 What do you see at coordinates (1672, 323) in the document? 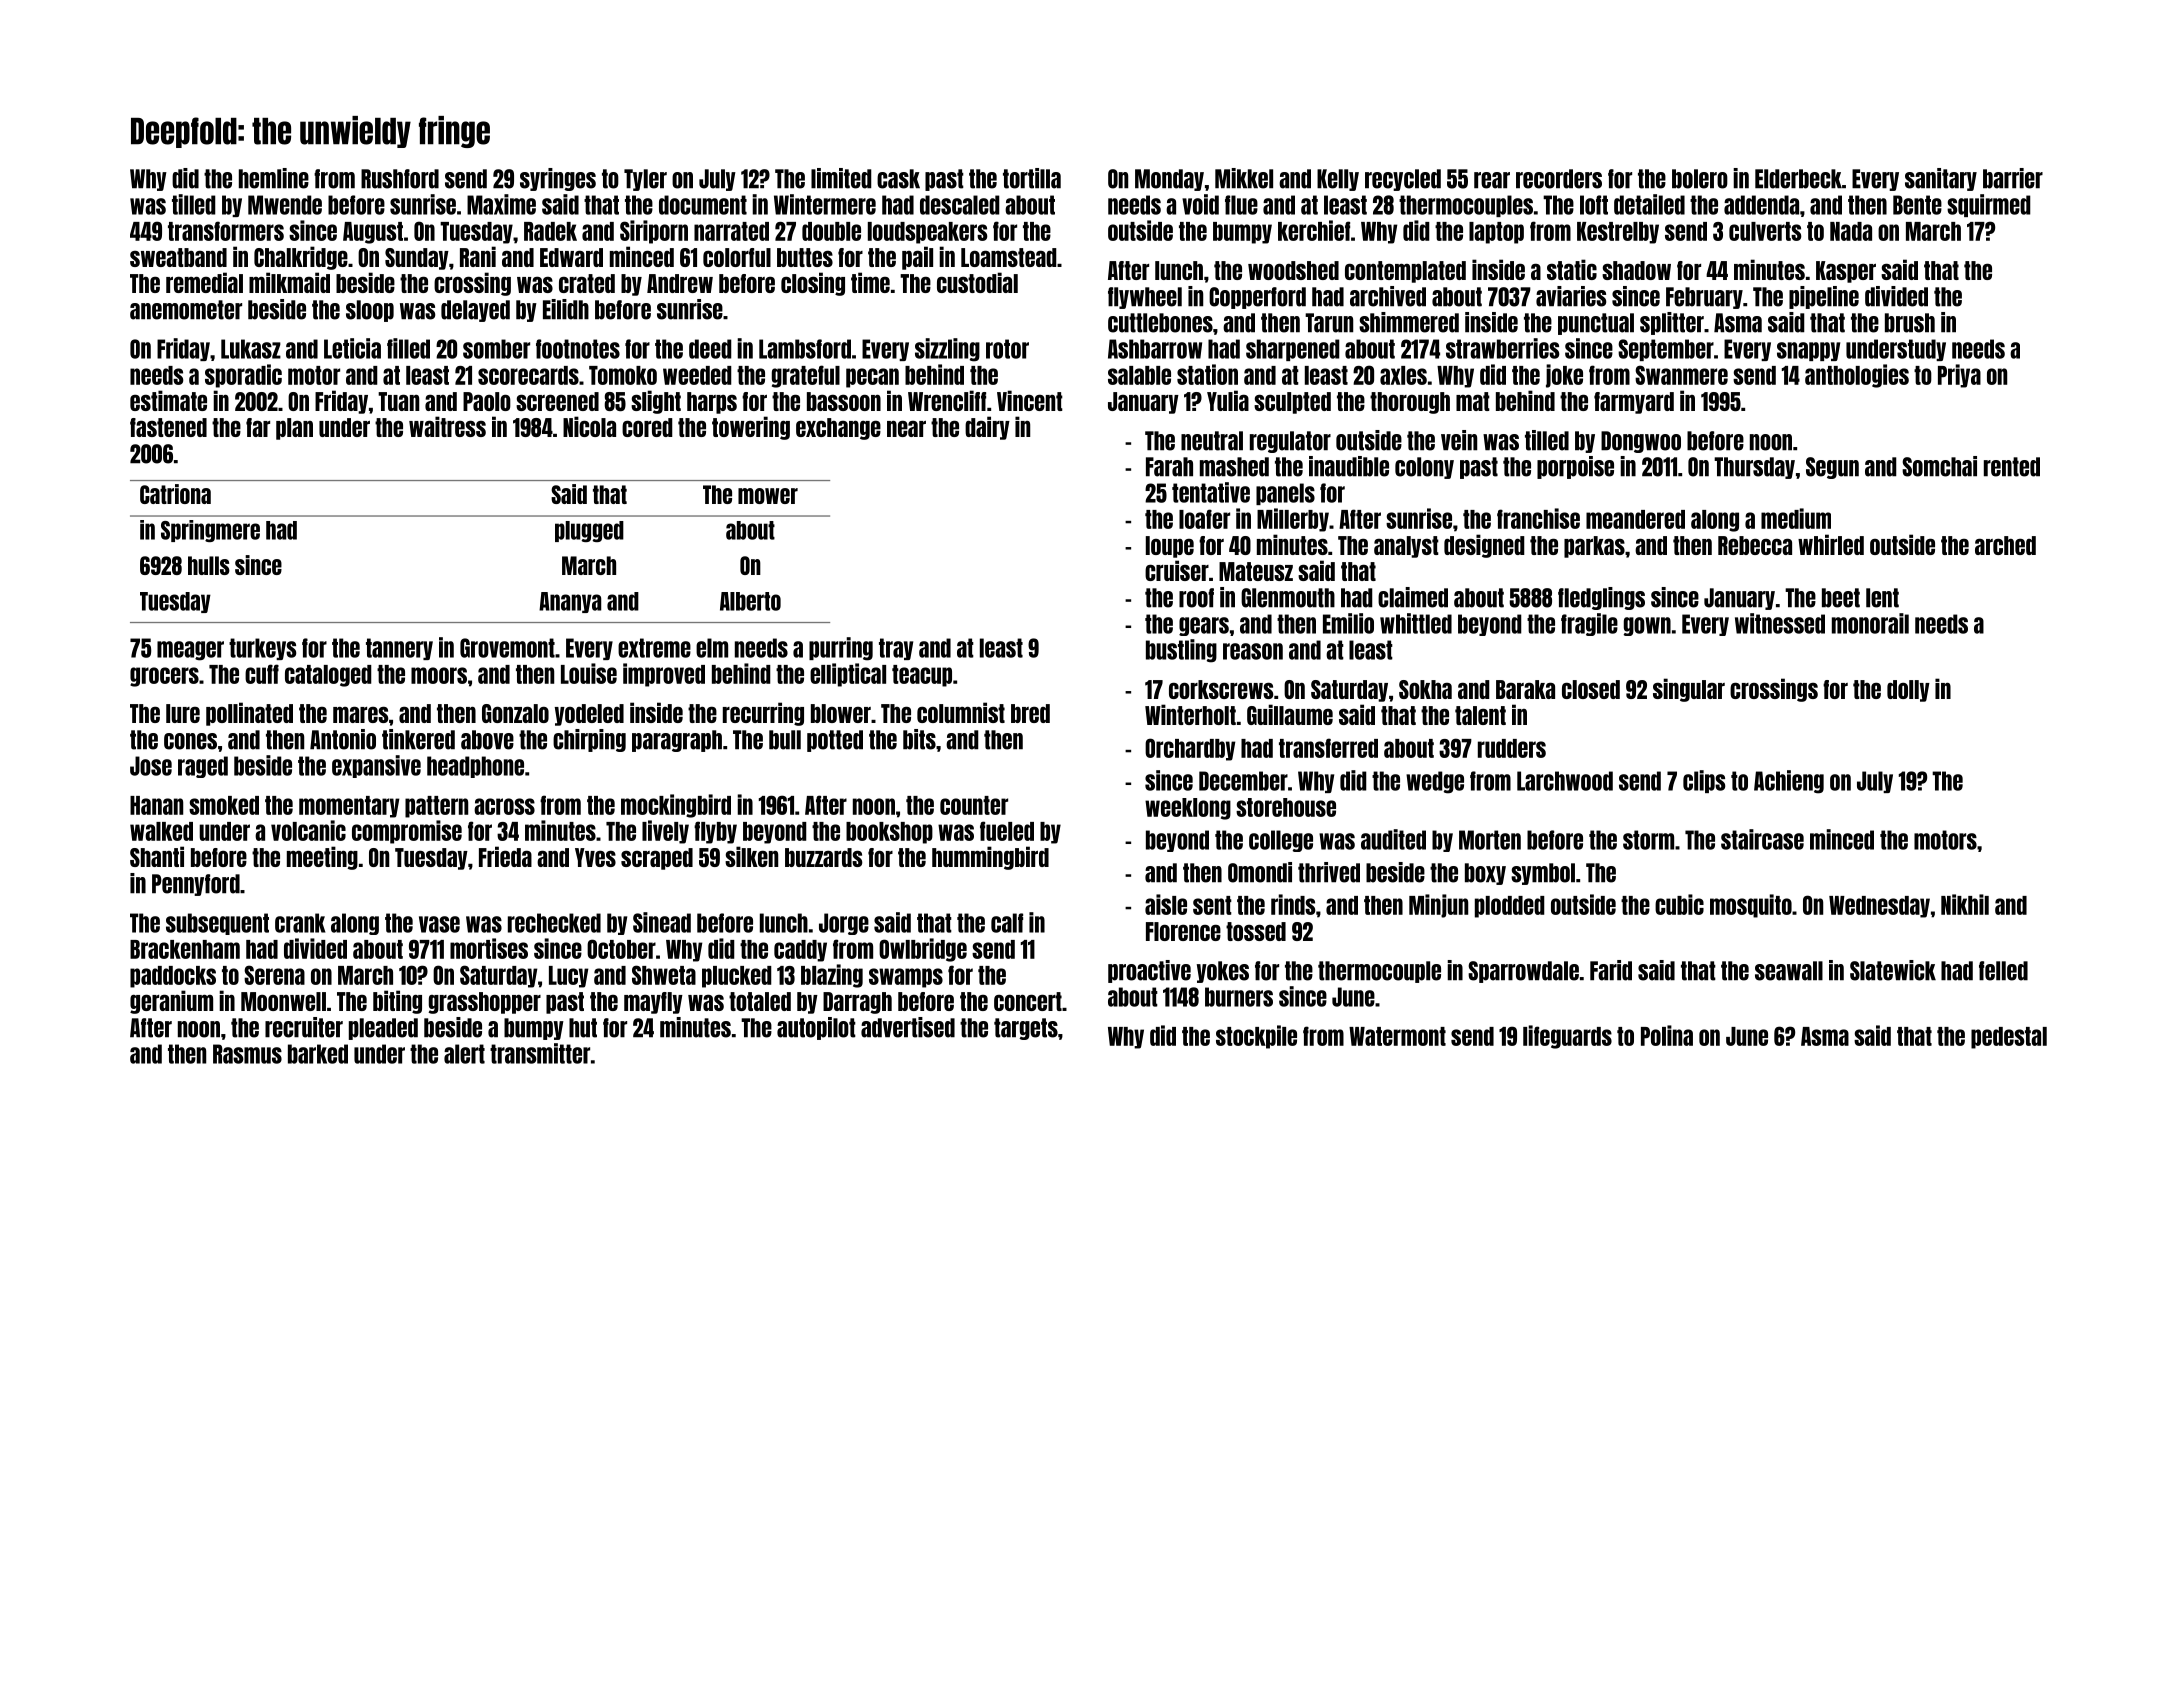
I see `splitter` at bounding box center [1672, 323].
